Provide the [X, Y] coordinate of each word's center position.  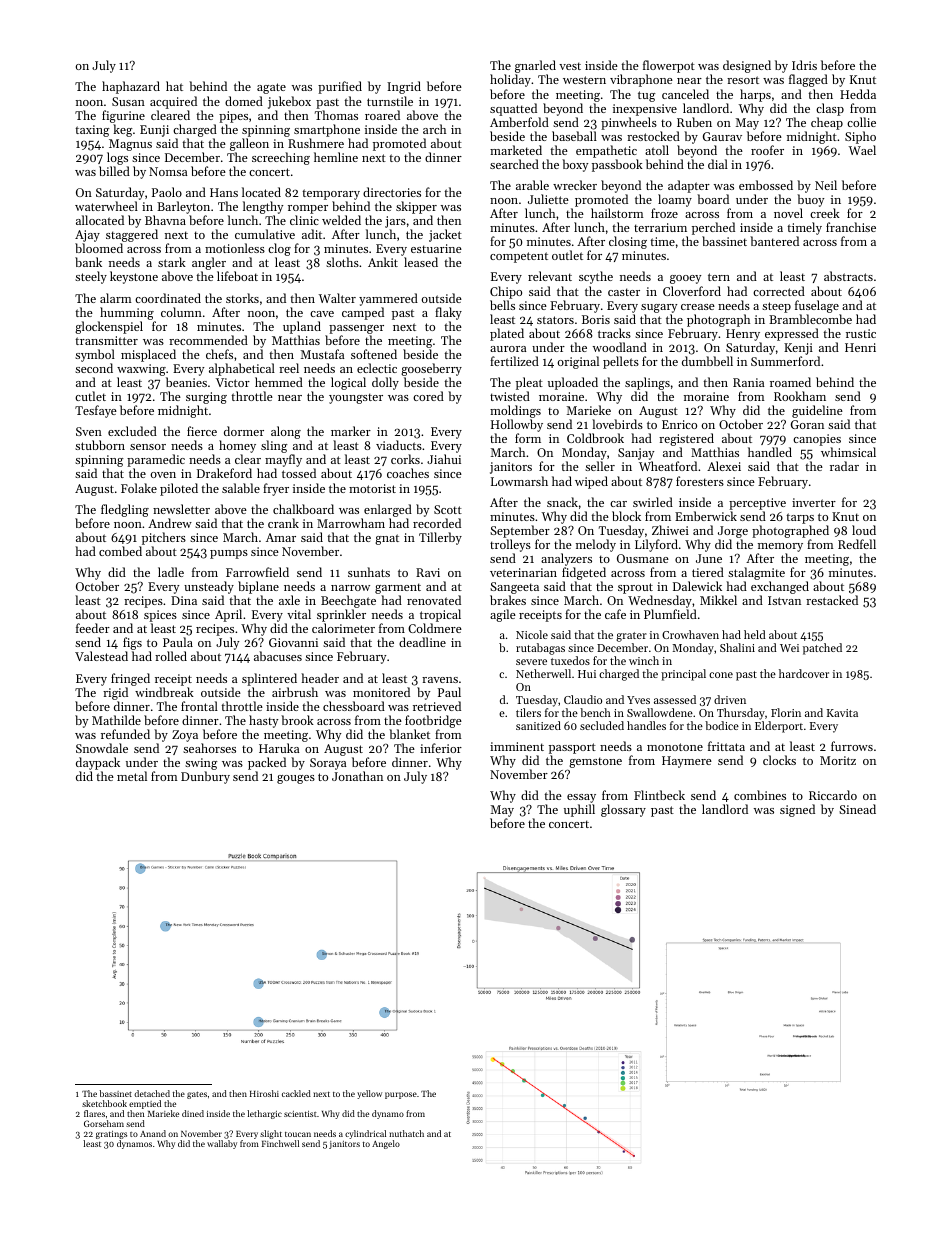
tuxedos [570, 660]
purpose [401, 1095]
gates [197, 1095]
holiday [510, 81]
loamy [675, 200]
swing [201, 764]
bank [88, 262]
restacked [832, 600]
